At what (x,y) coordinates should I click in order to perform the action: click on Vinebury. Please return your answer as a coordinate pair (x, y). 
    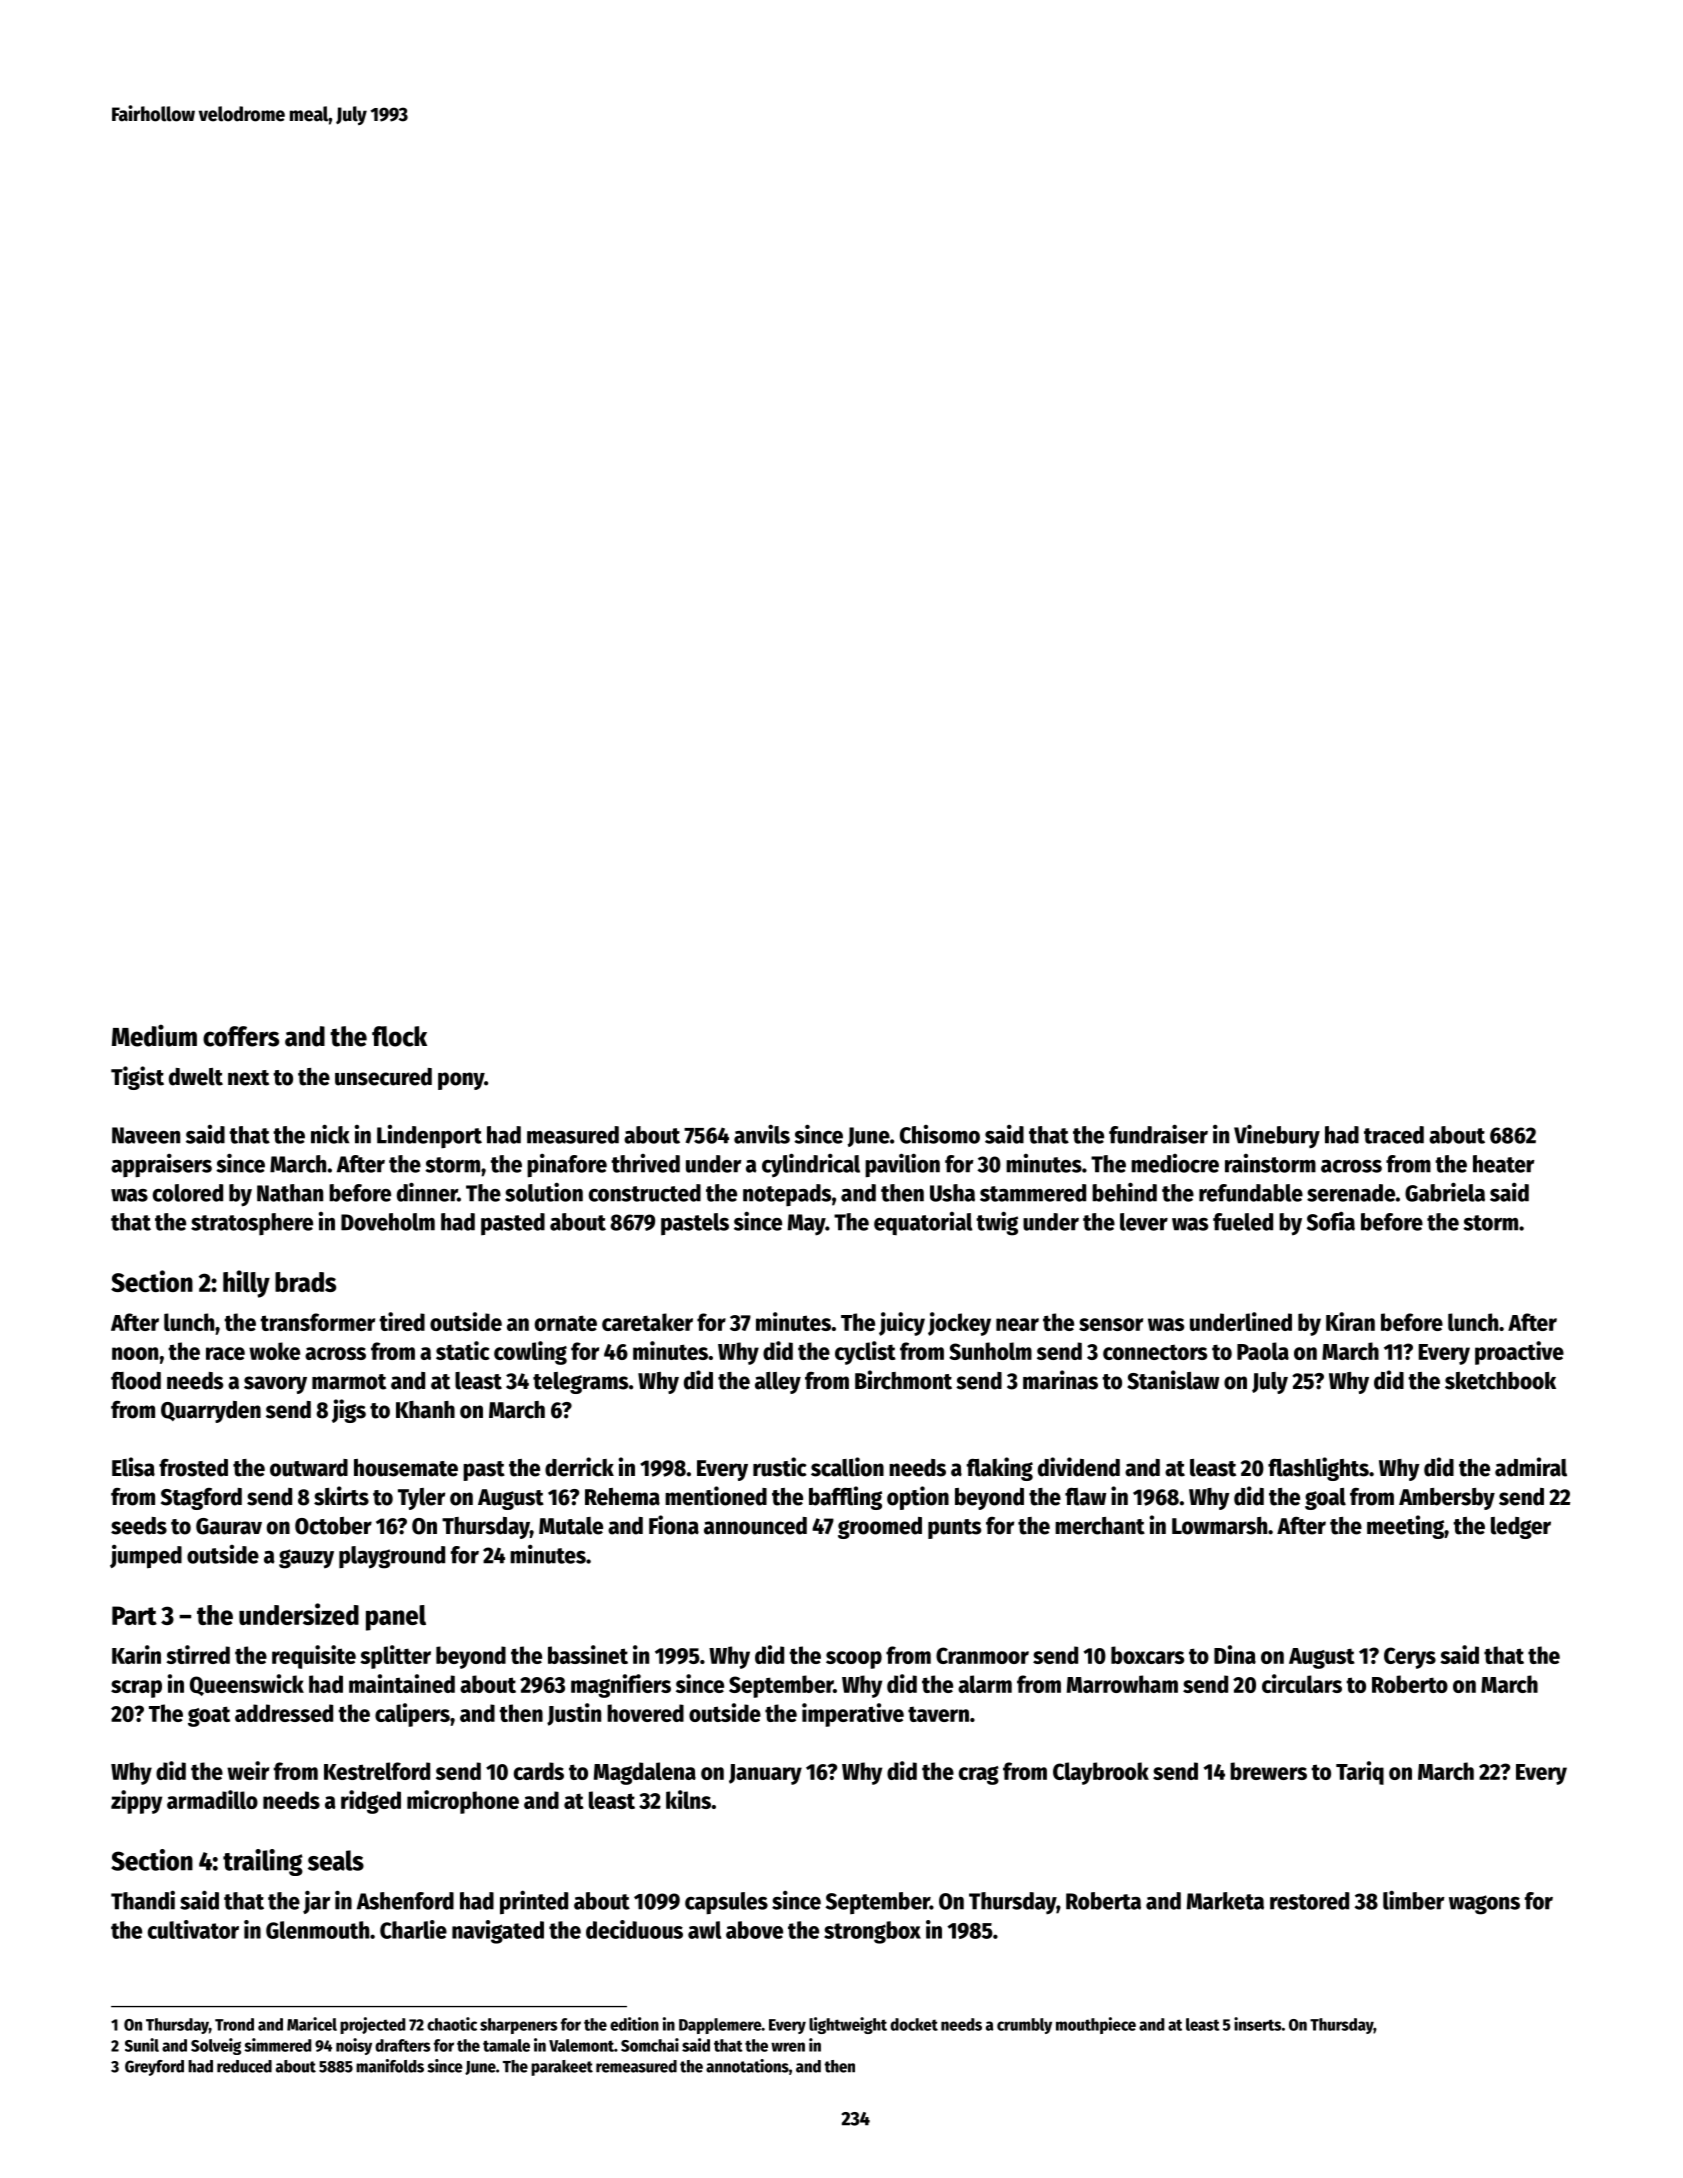
    Looking at the image, I should click on (1277, 1136).
